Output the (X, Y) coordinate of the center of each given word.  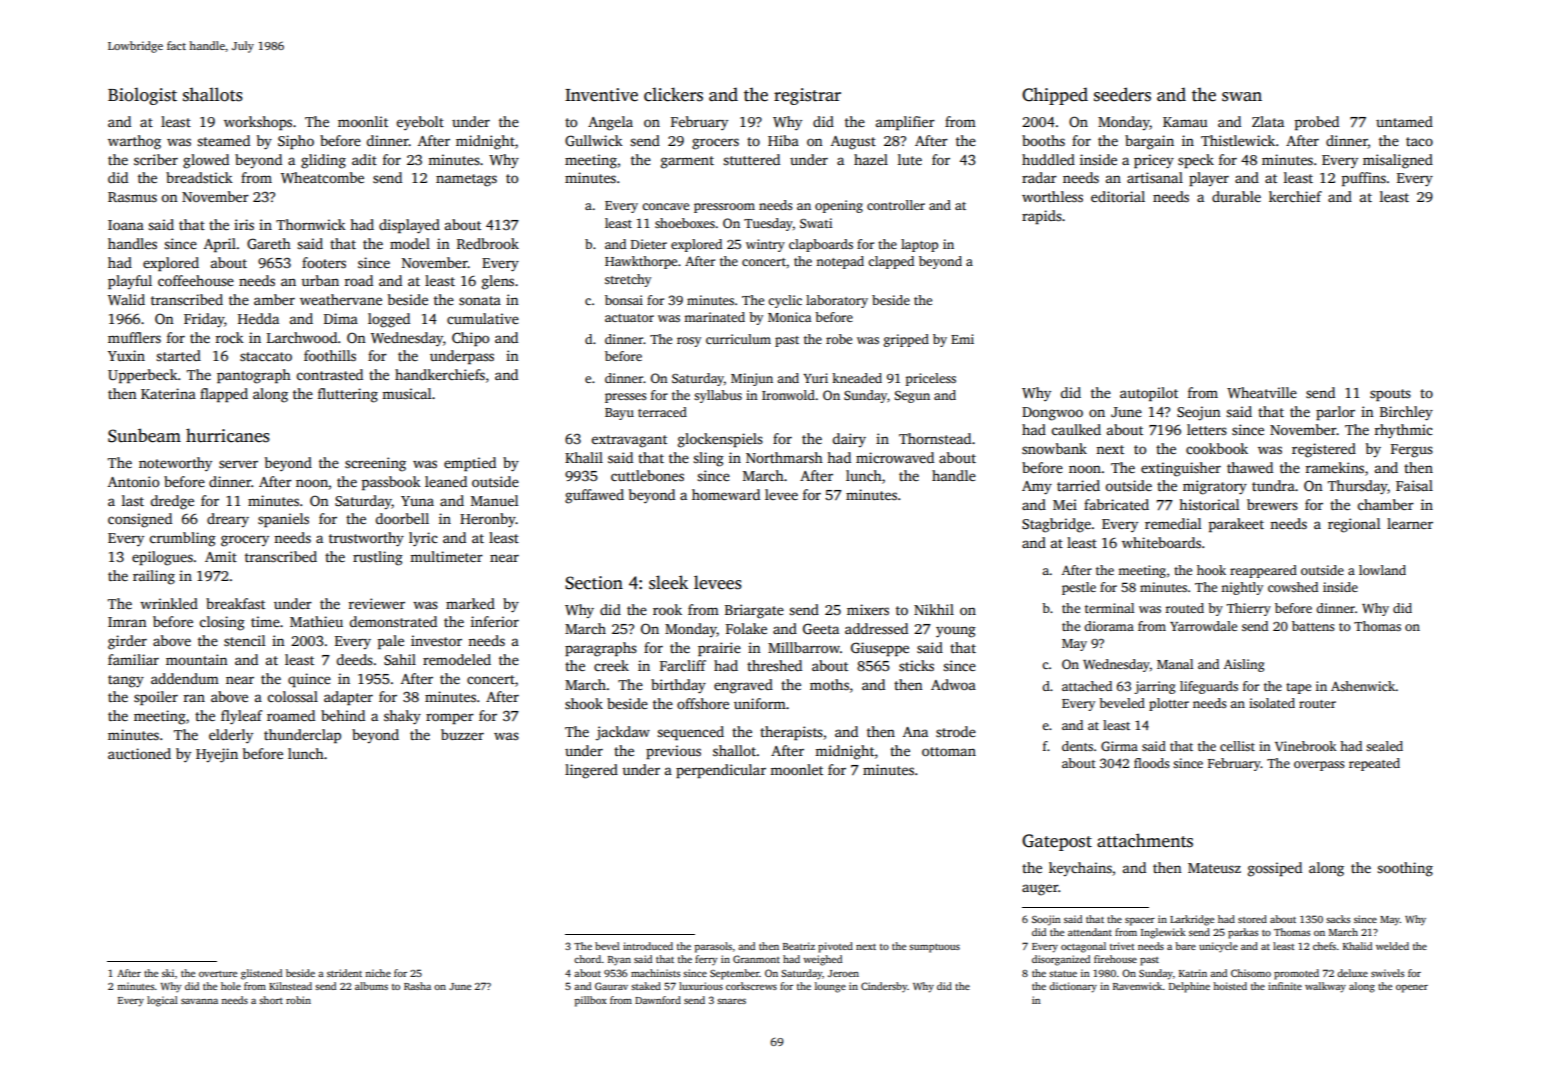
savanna (199, 1001)
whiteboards (1161, 542)
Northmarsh (784, 457)
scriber (156, 159)
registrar (807, 96)
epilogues (162, 558)
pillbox (591, 1001)
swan (1242, 97)
